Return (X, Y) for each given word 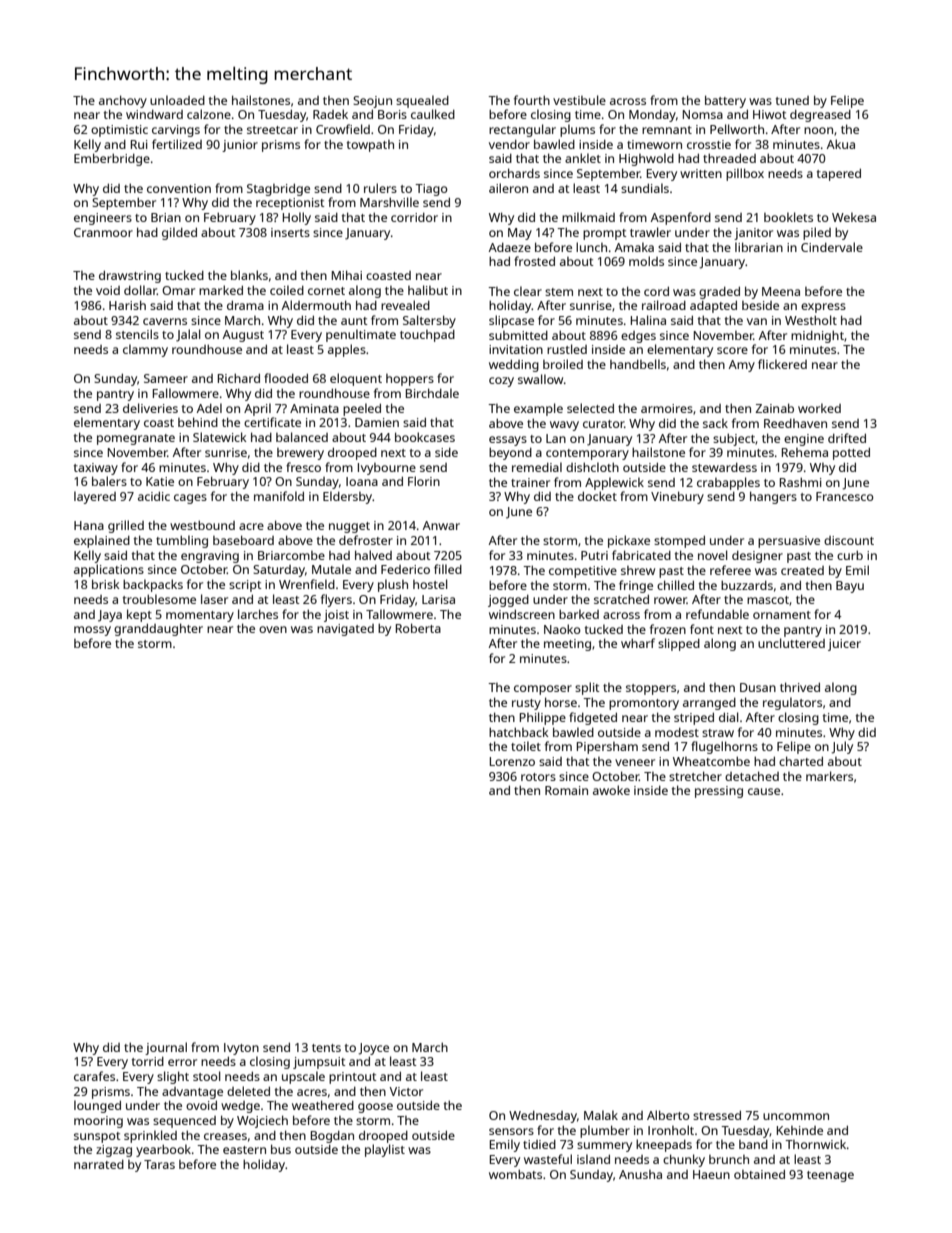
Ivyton (241, 1049)
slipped (679, 644)
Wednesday (543, 1117)
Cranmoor (103, 232)
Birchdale (432, 393)
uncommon (796, 1116)
